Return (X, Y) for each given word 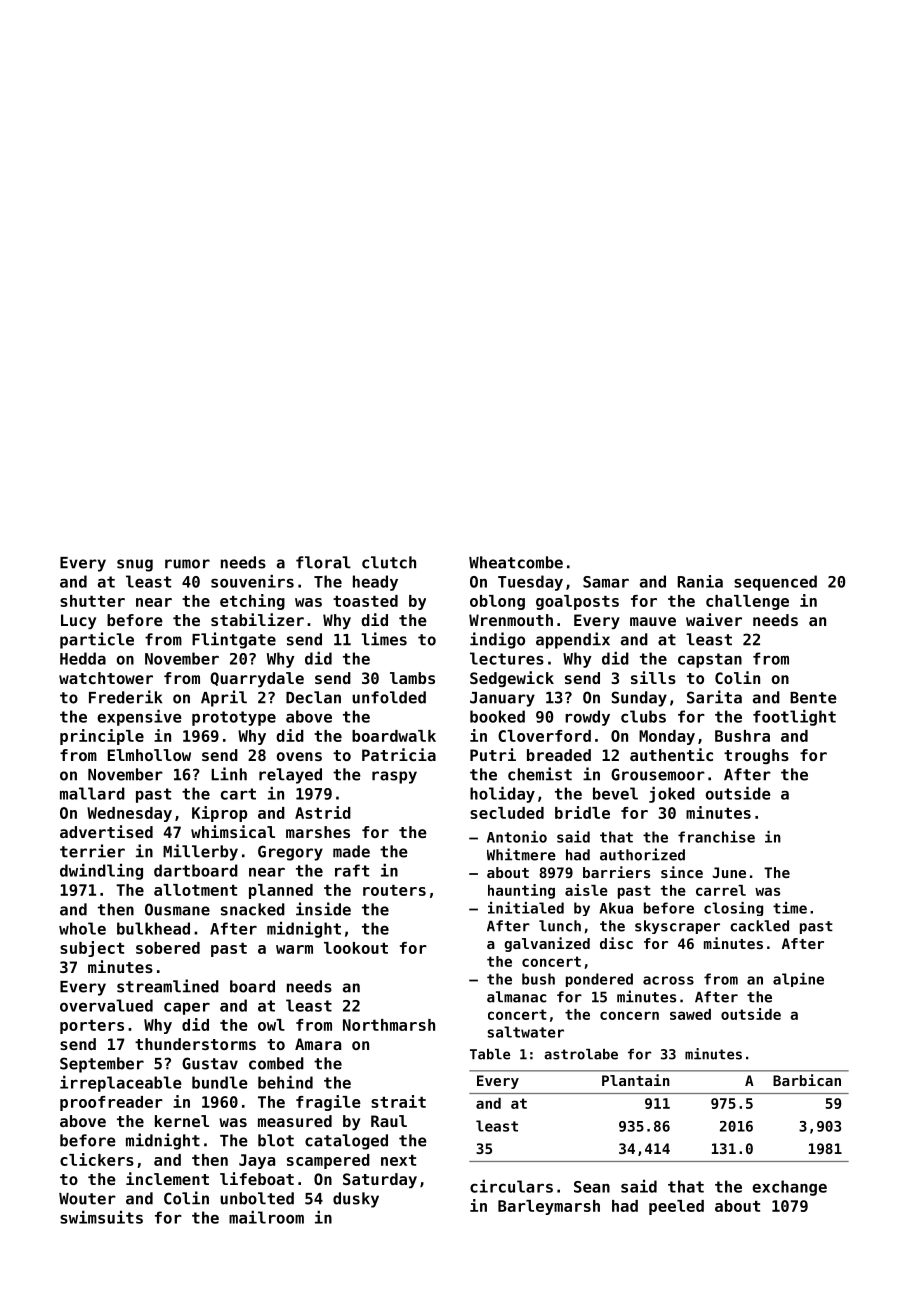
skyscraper (677, 927)
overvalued (106, 1005)
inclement (167, 1178)
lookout (356, 948)
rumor (187, 564)
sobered (168, 948)
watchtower (106, 678)
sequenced (775, 583)
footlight (794, 718)
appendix (573, 640)
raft (352, 870)
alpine (798, 980)
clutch (389, 562)
